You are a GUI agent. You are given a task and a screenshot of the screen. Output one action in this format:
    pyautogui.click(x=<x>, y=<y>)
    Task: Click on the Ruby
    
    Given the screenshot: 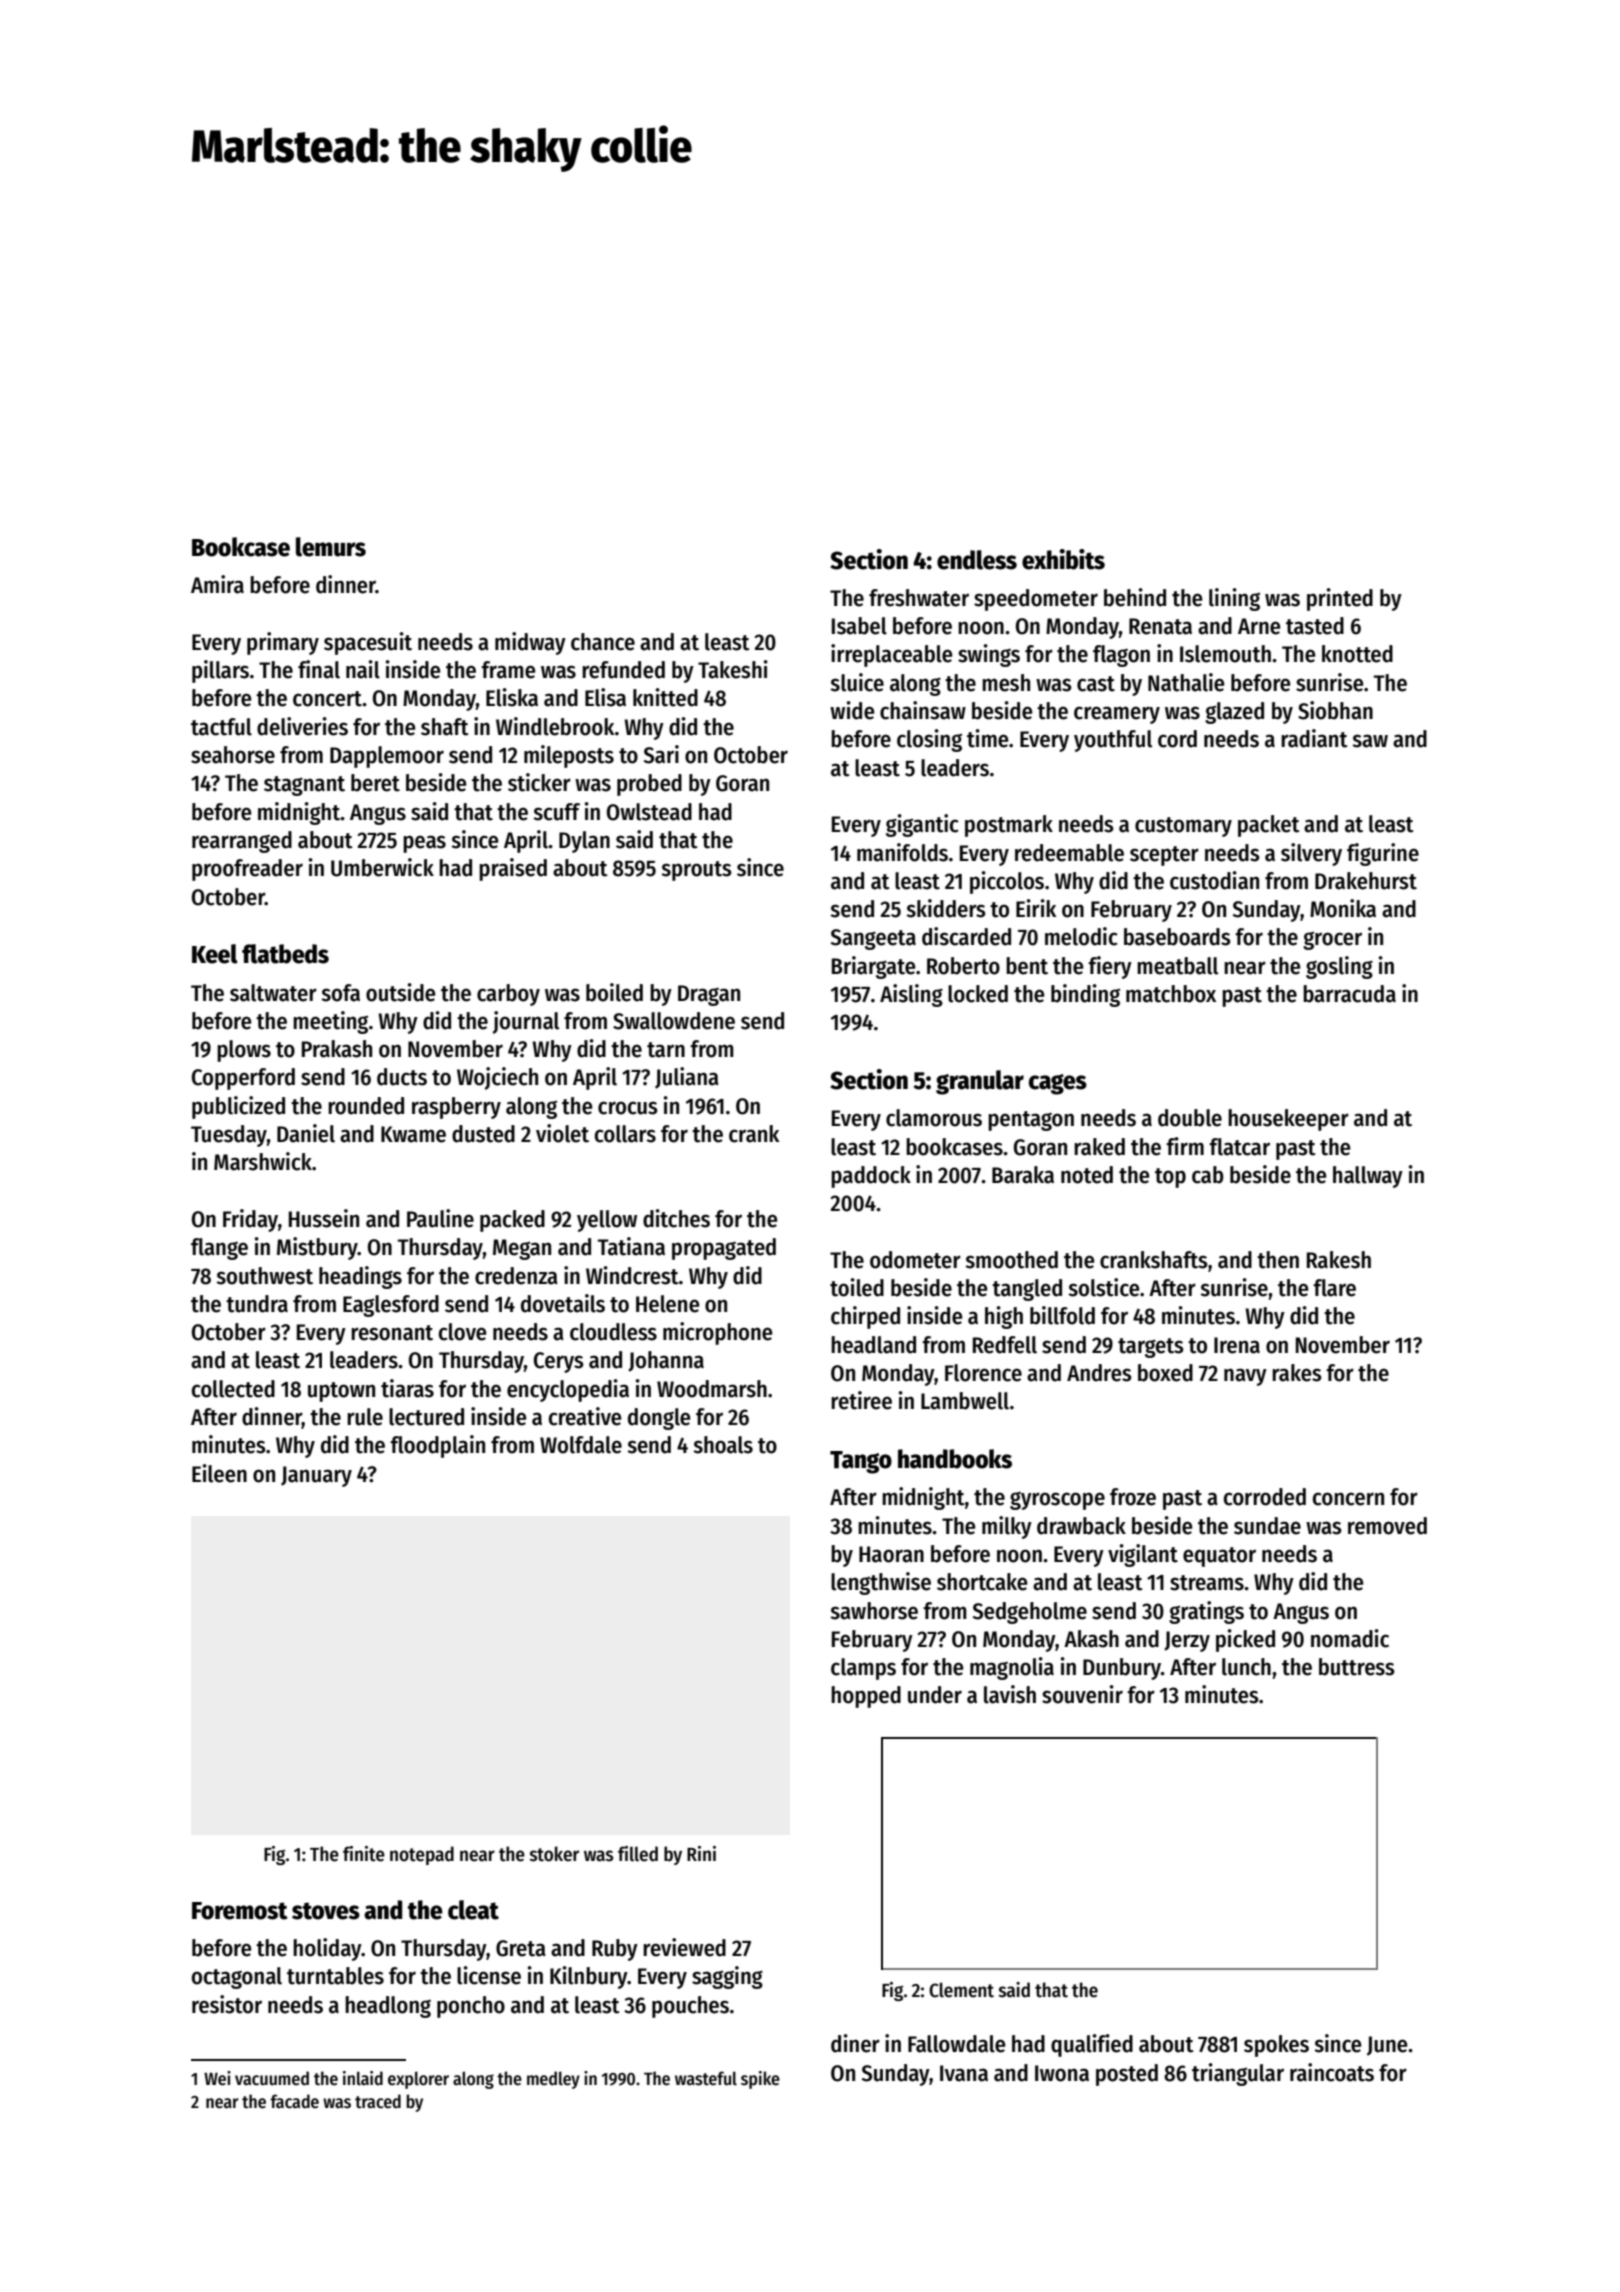 What is the action you would take?
    pyautogui.click(x=615, y=1950)
